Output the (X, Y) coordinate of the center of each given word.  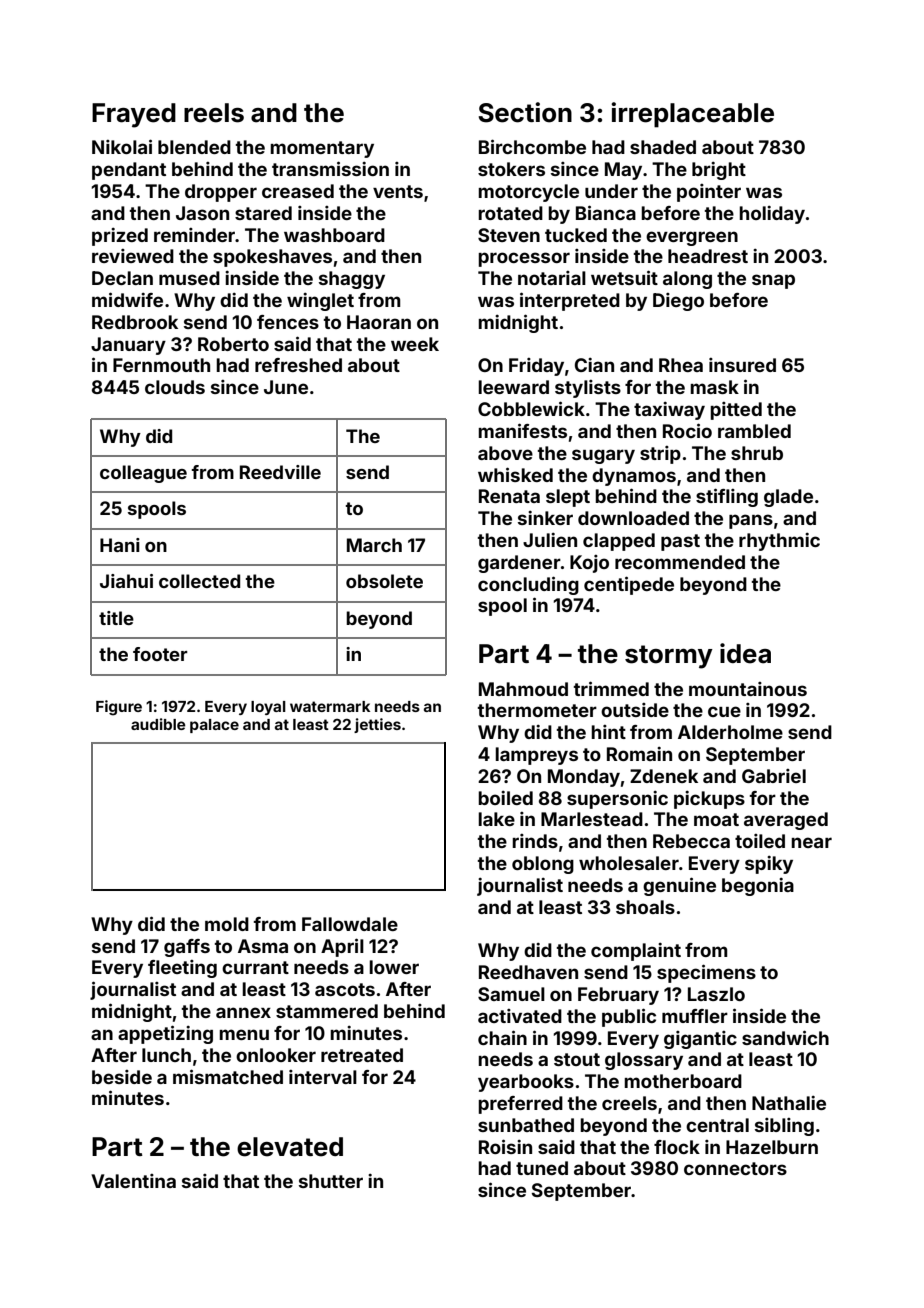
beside (122, 1077)
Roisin (505, 1146)
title (116, 618)
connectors (735, 1168)
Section (525, 112)
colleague (143, 474)
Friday (536, 367)
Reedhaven (528, 972)
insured (742, 365)
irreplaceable (692, 115)
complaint (636, 952)
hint (608, 732)
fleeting (182, 969)
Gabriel (774, 776)
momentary (322, 149)
